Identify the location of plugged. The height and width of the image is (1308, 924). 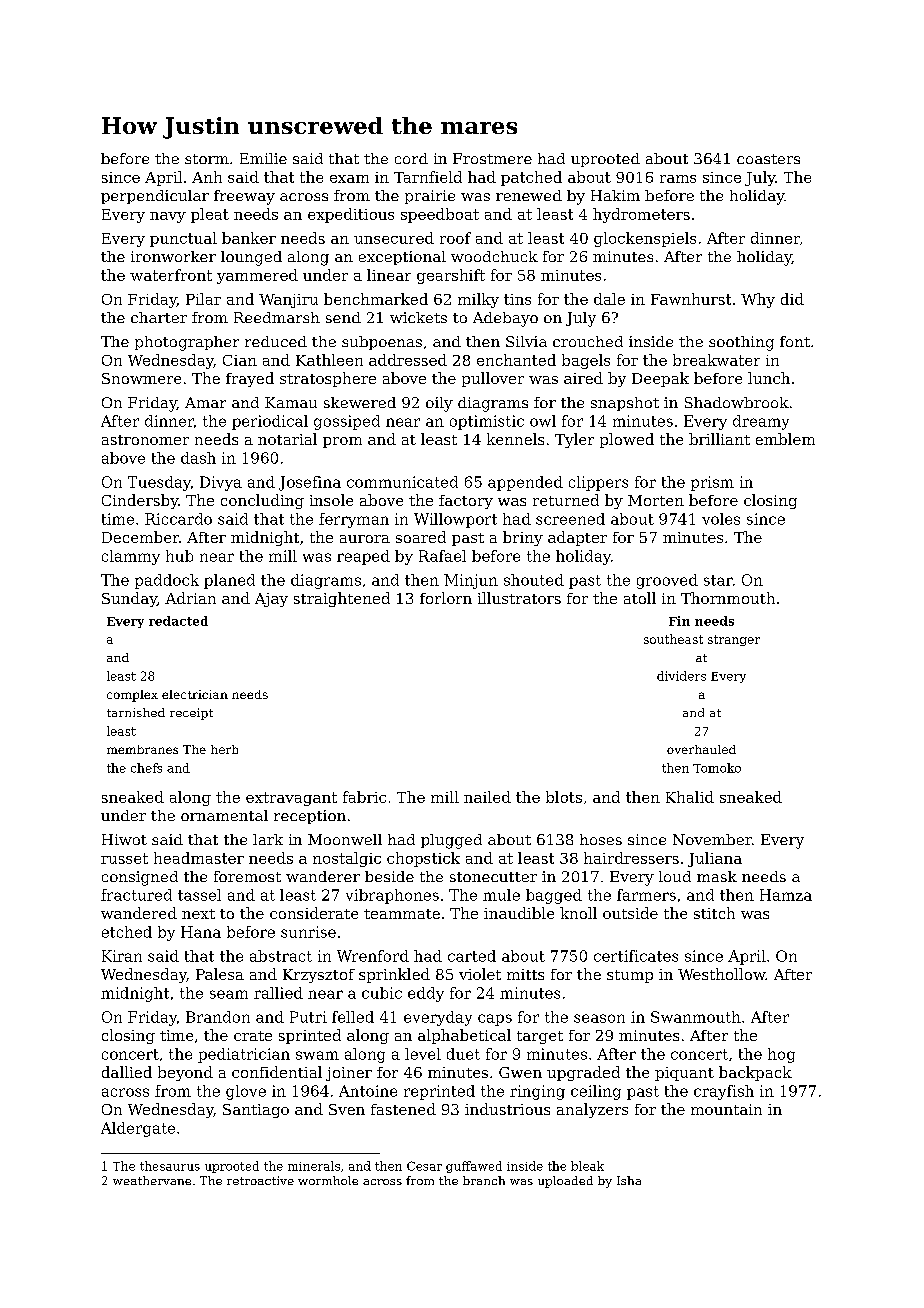
(451, 841).
